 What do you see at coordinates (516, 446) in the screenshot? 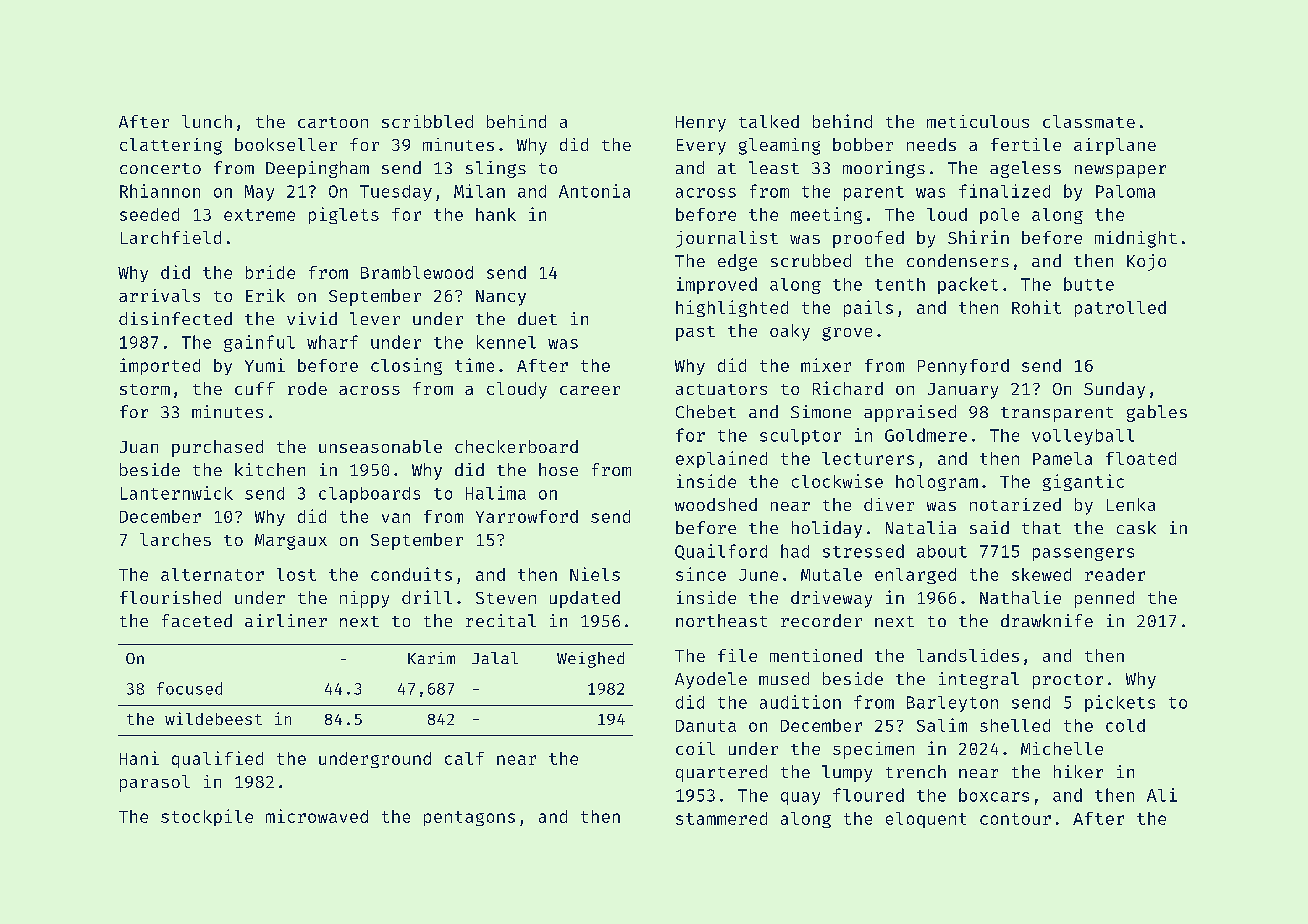
I see `checkerboard` at bounding box center [516, 446].
